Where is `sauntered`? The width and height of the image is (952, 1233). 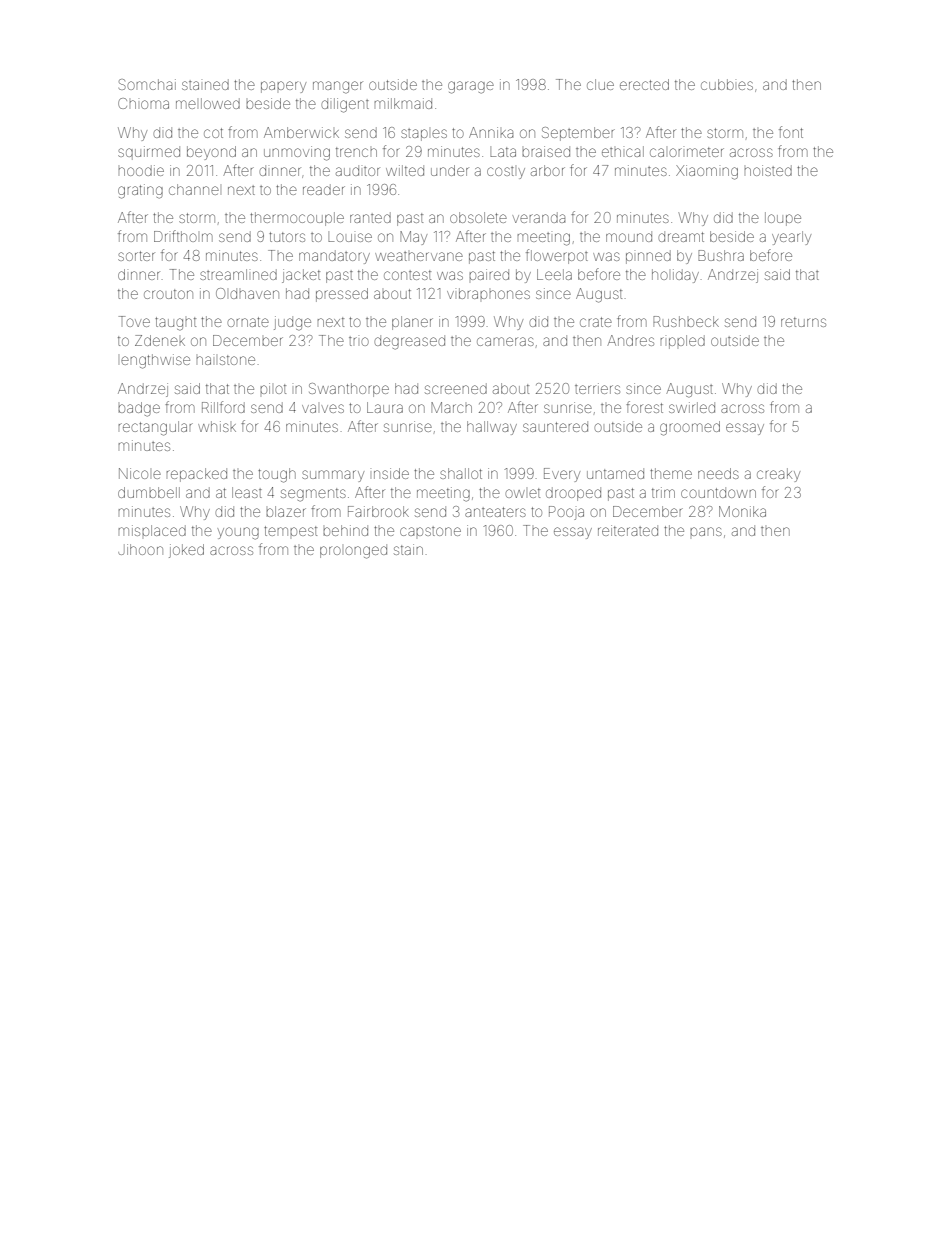 sauntered is located at coordinates (555, 426).
